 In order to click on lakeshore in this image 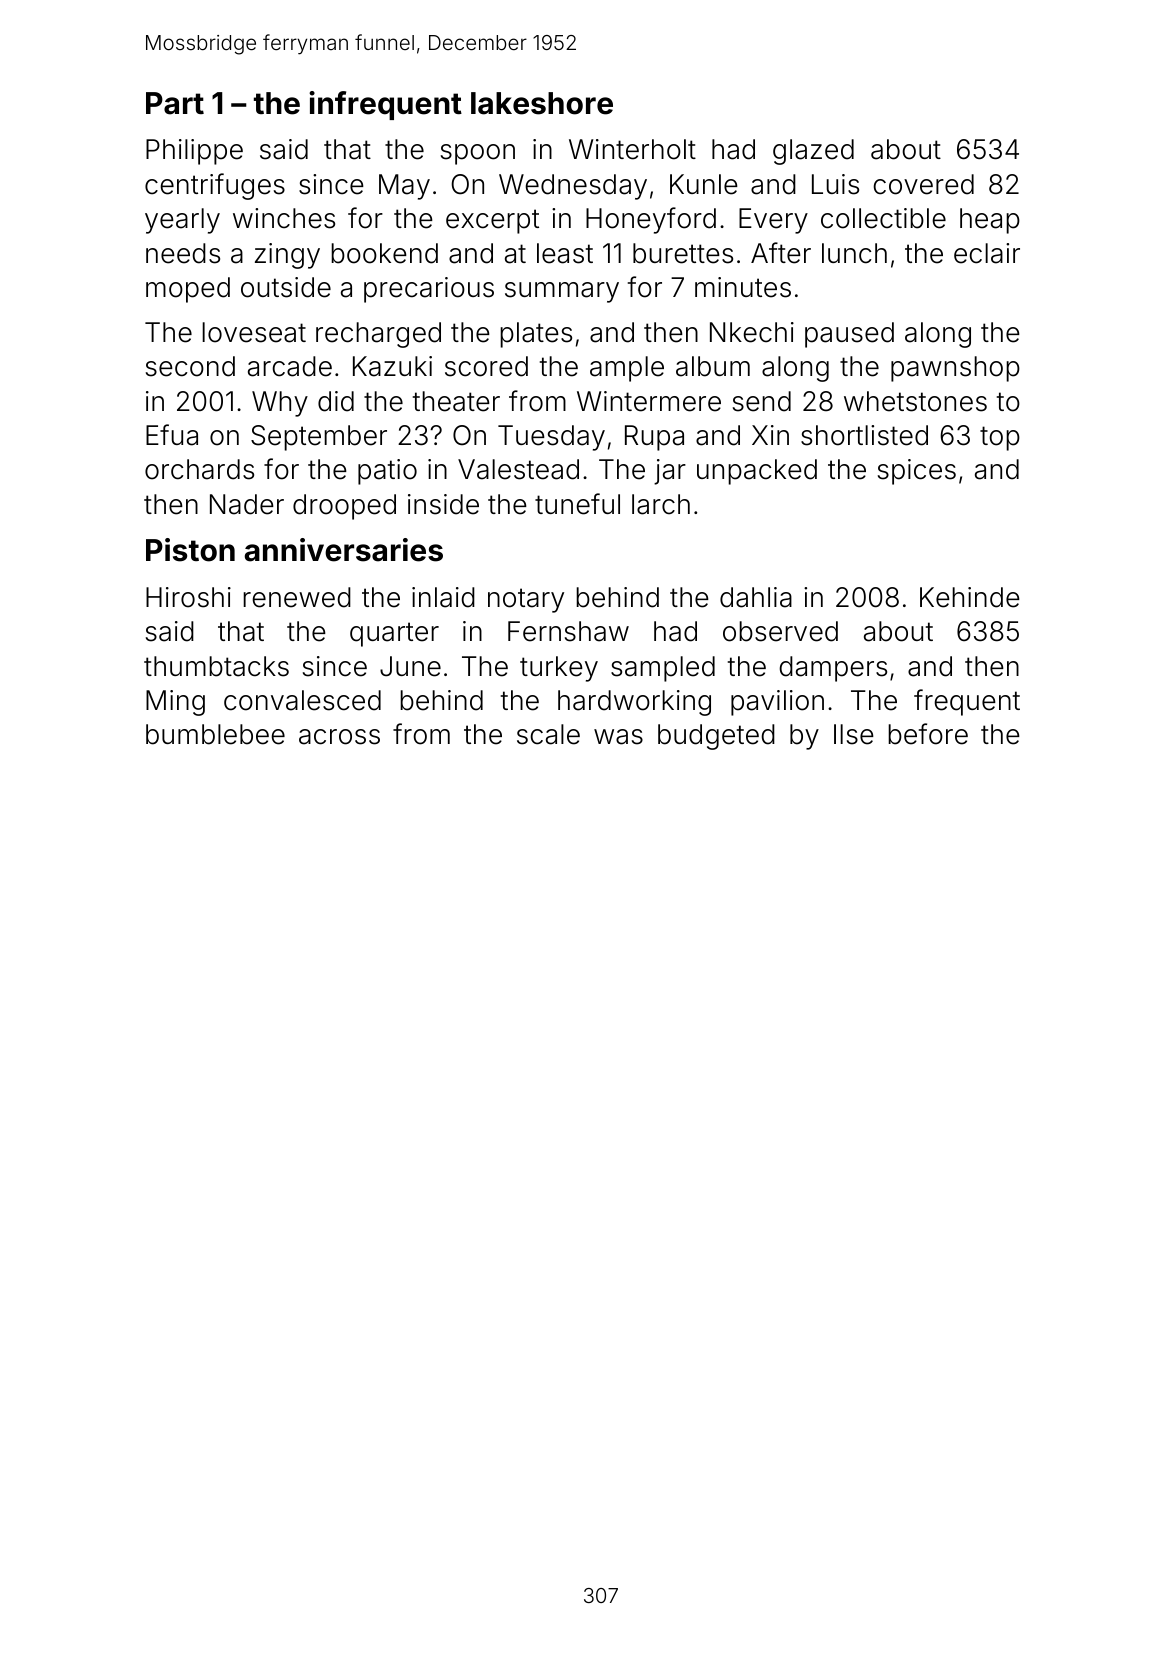, I will do `click(542, 103)`.
